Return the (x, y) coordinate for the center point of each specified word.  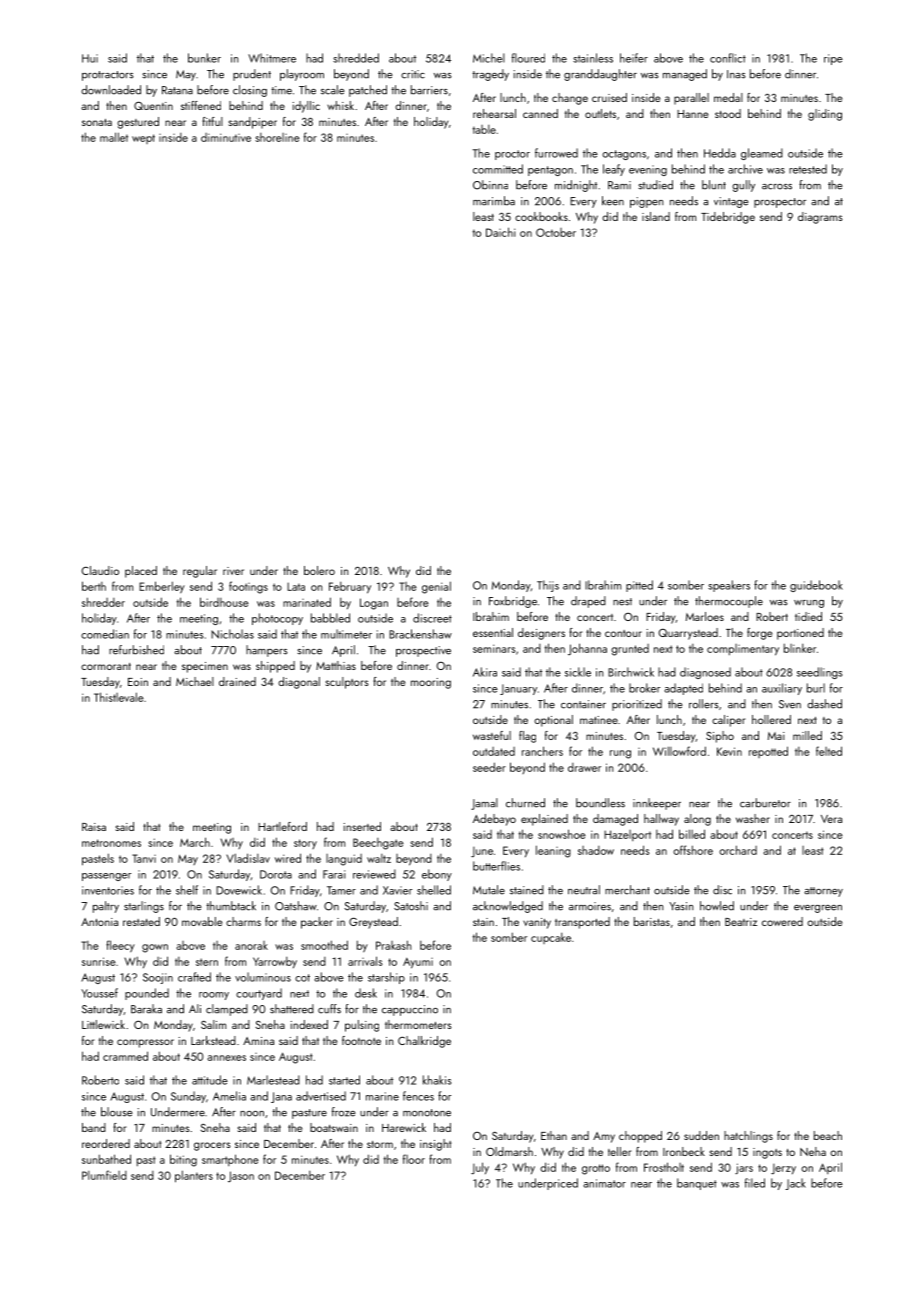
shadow (596, 850)
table (484, 129)
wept (143, 139)
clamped (227, 1010)
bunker (204, 58)
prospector (780, 203)
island (656, 216)
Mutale (489, 890)
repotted (768, 752)
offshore (693, 850)
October (556, 232)
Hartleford (282, 826)
